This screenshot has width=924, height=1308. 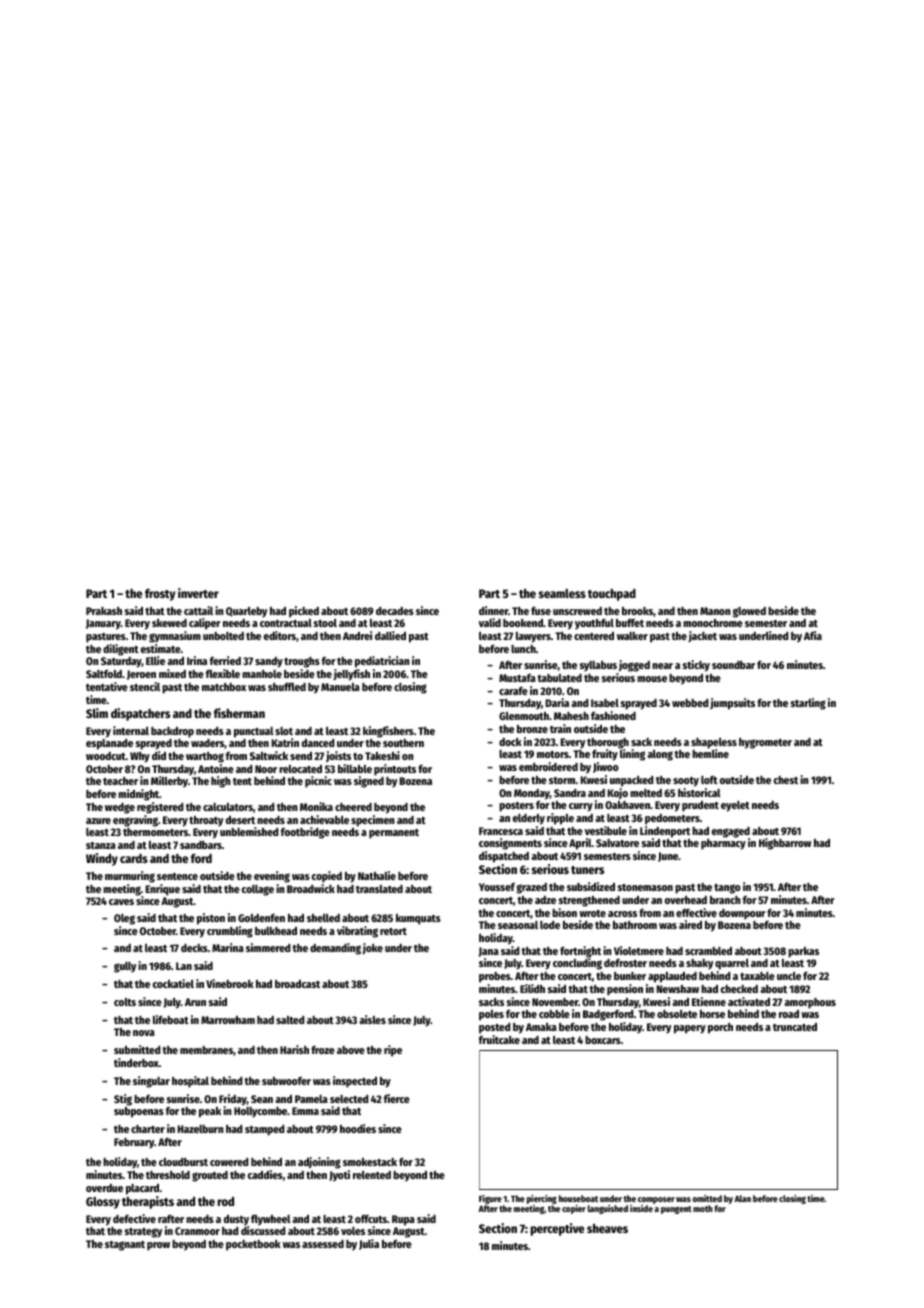 I want to click on January, so click(x=103, y=624).
